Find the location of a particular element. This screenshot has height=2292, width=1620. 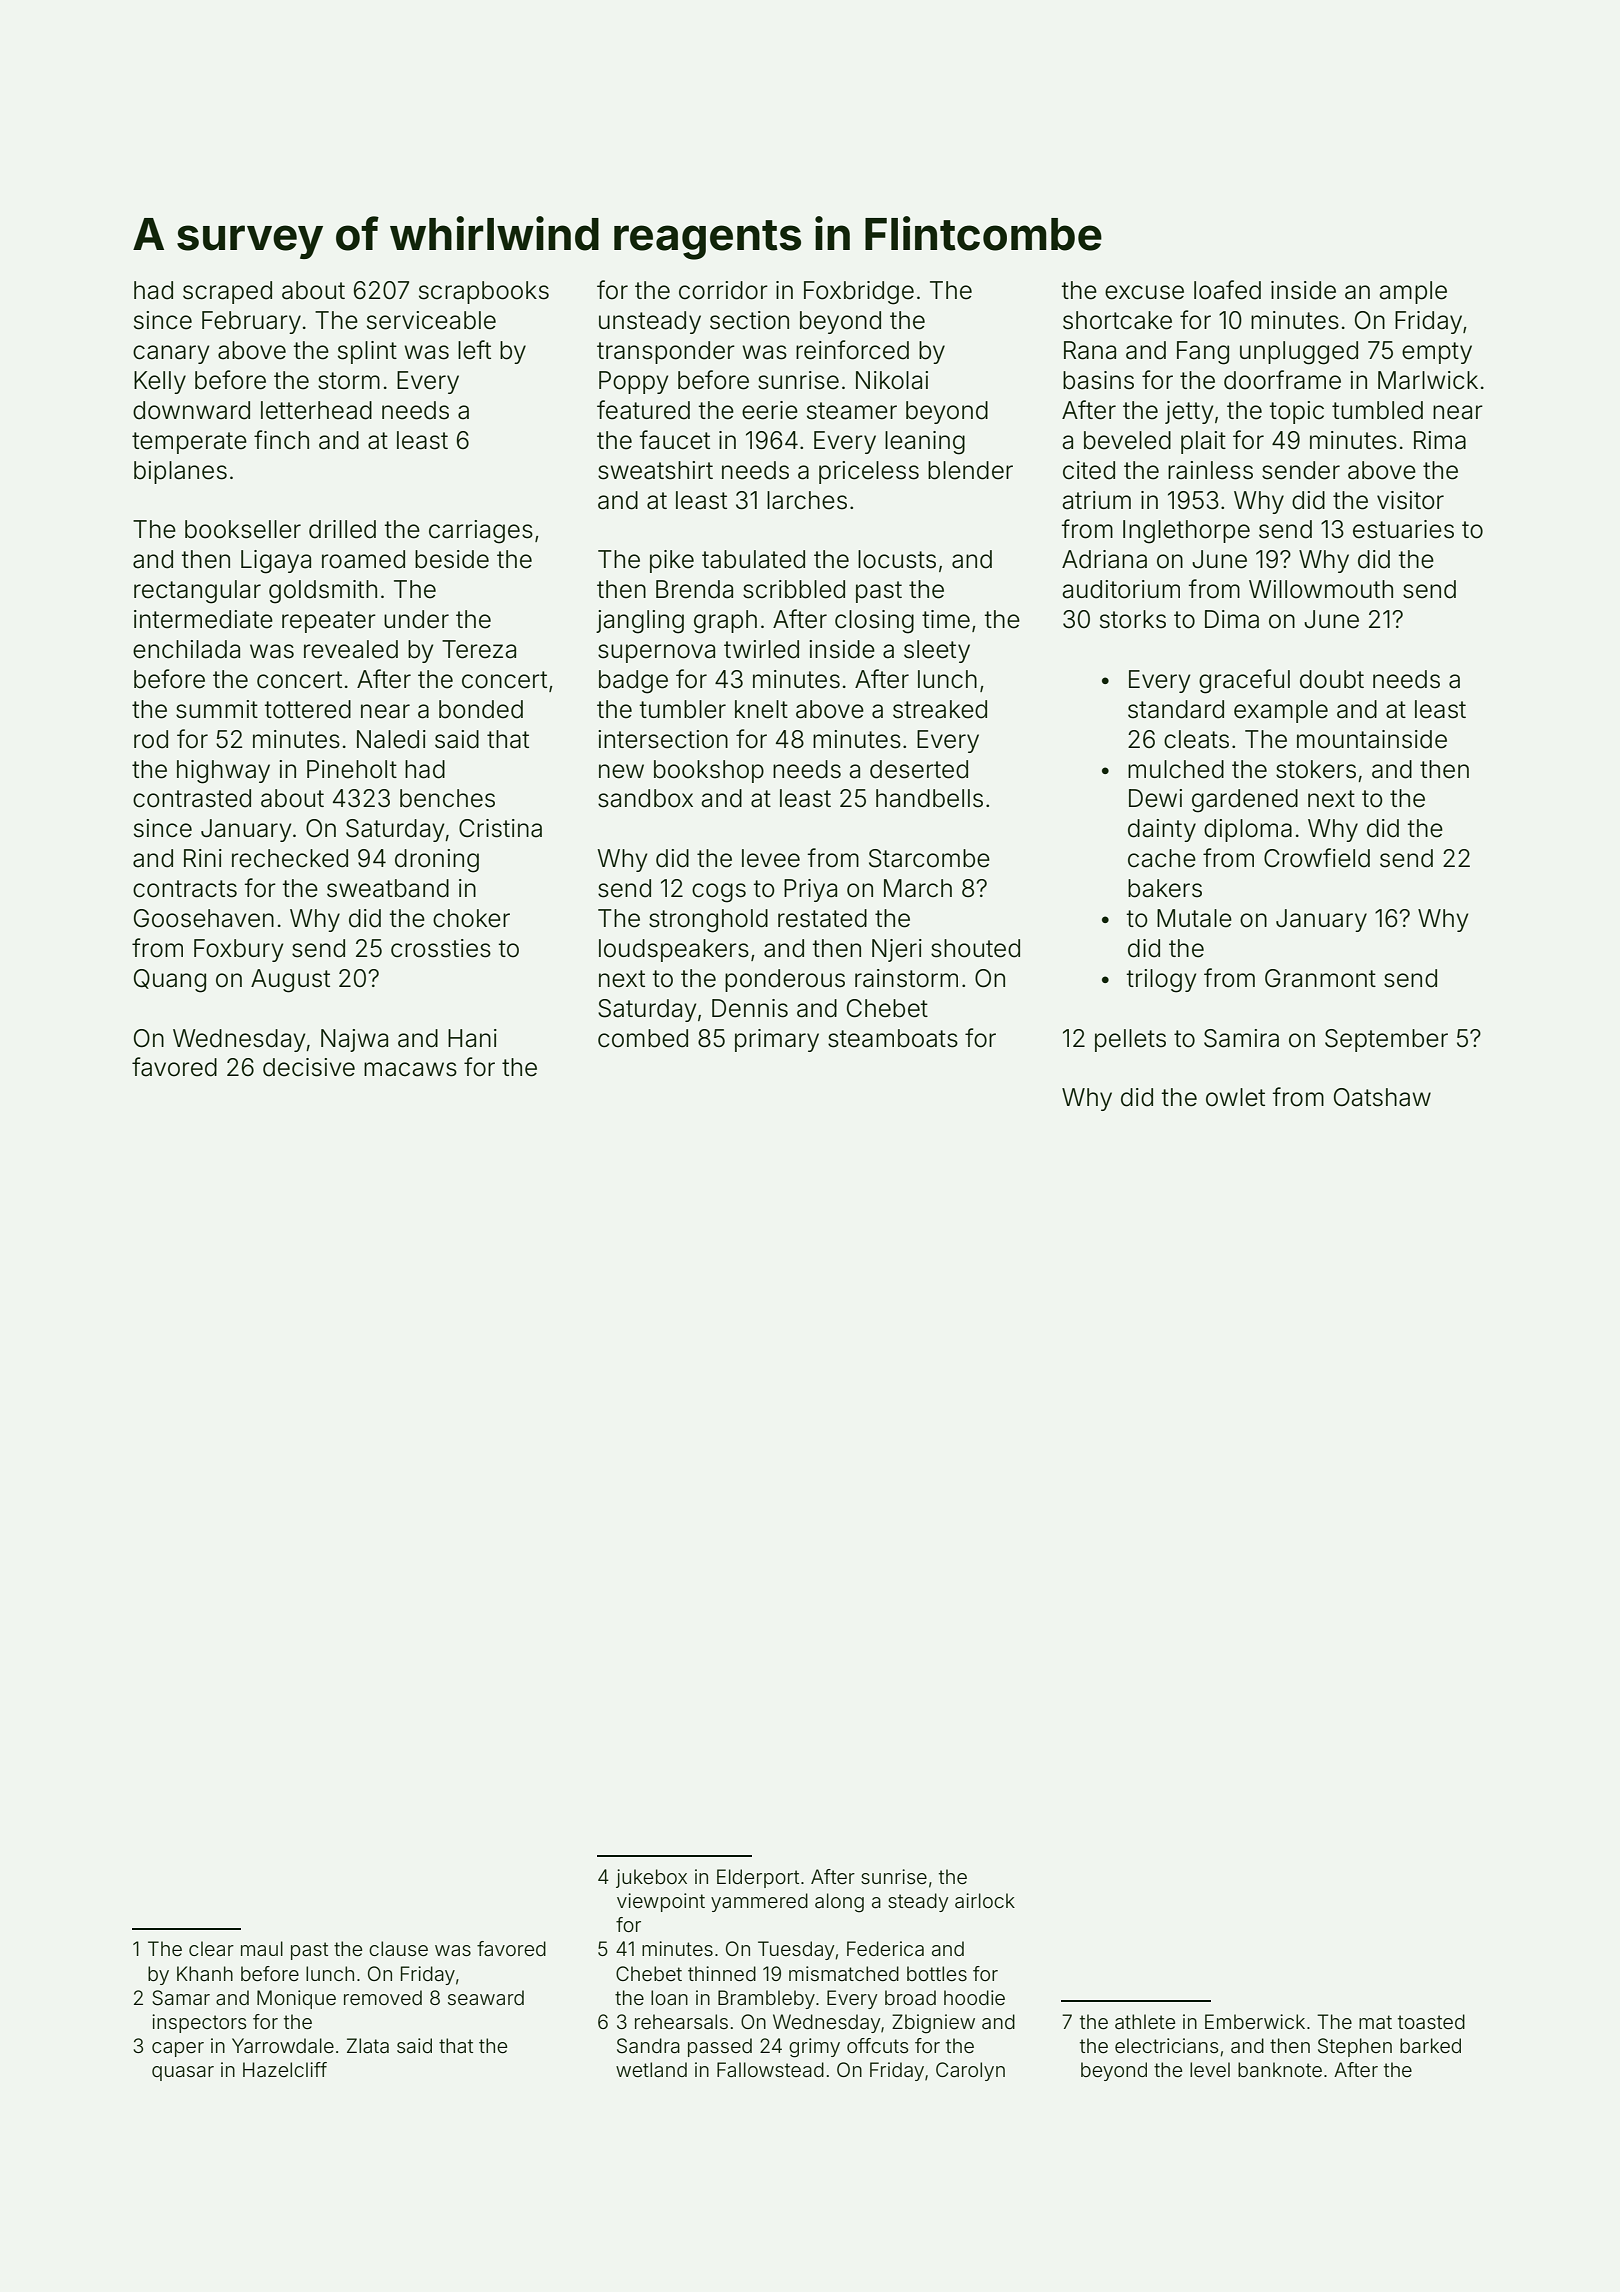

macaws is located at coordinates (410, 1069).
